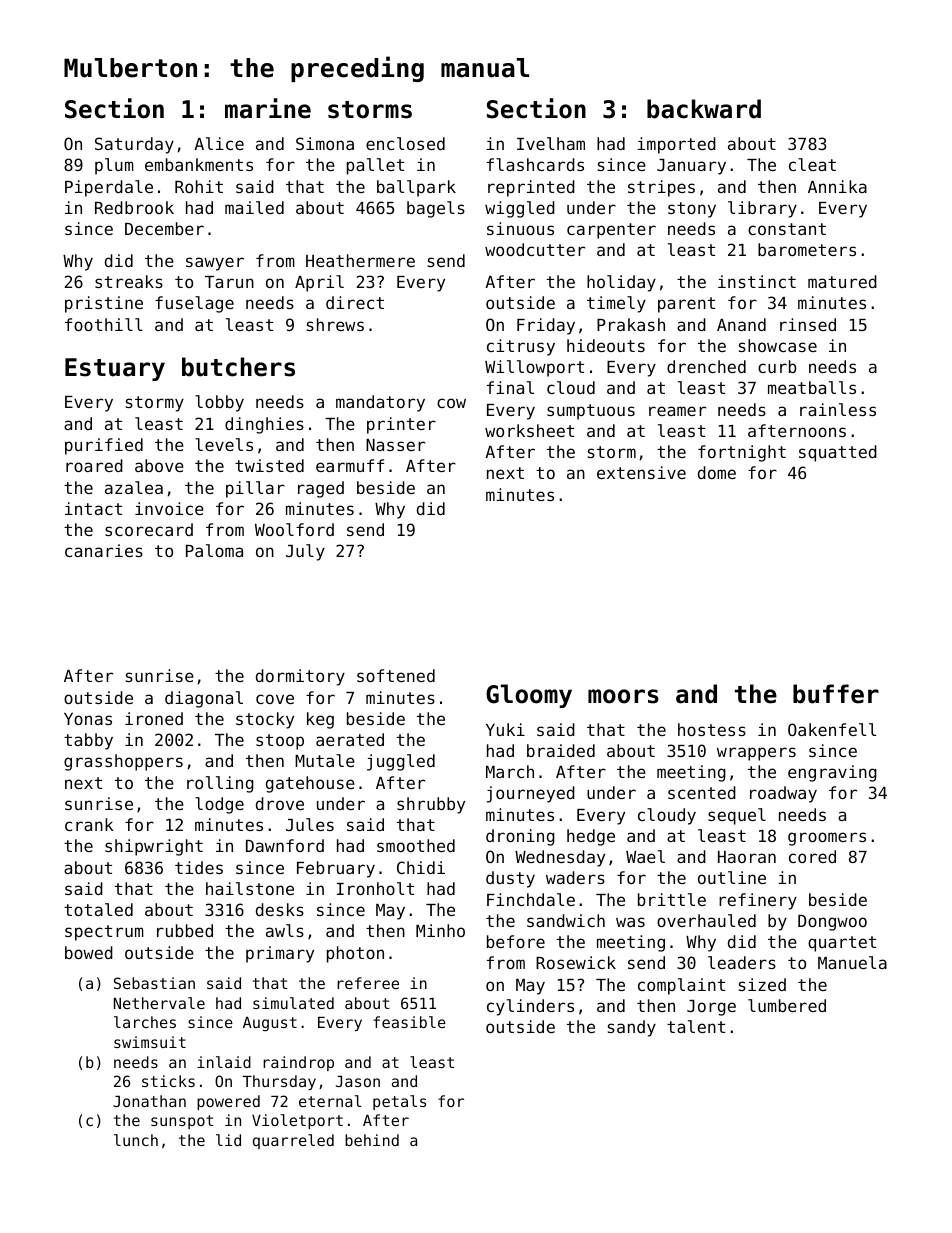 The height and width of the screenshot is (1233, 952). Describe the element at coordinates (399, 1102) in the screenshot. I see `petals` at that location.
